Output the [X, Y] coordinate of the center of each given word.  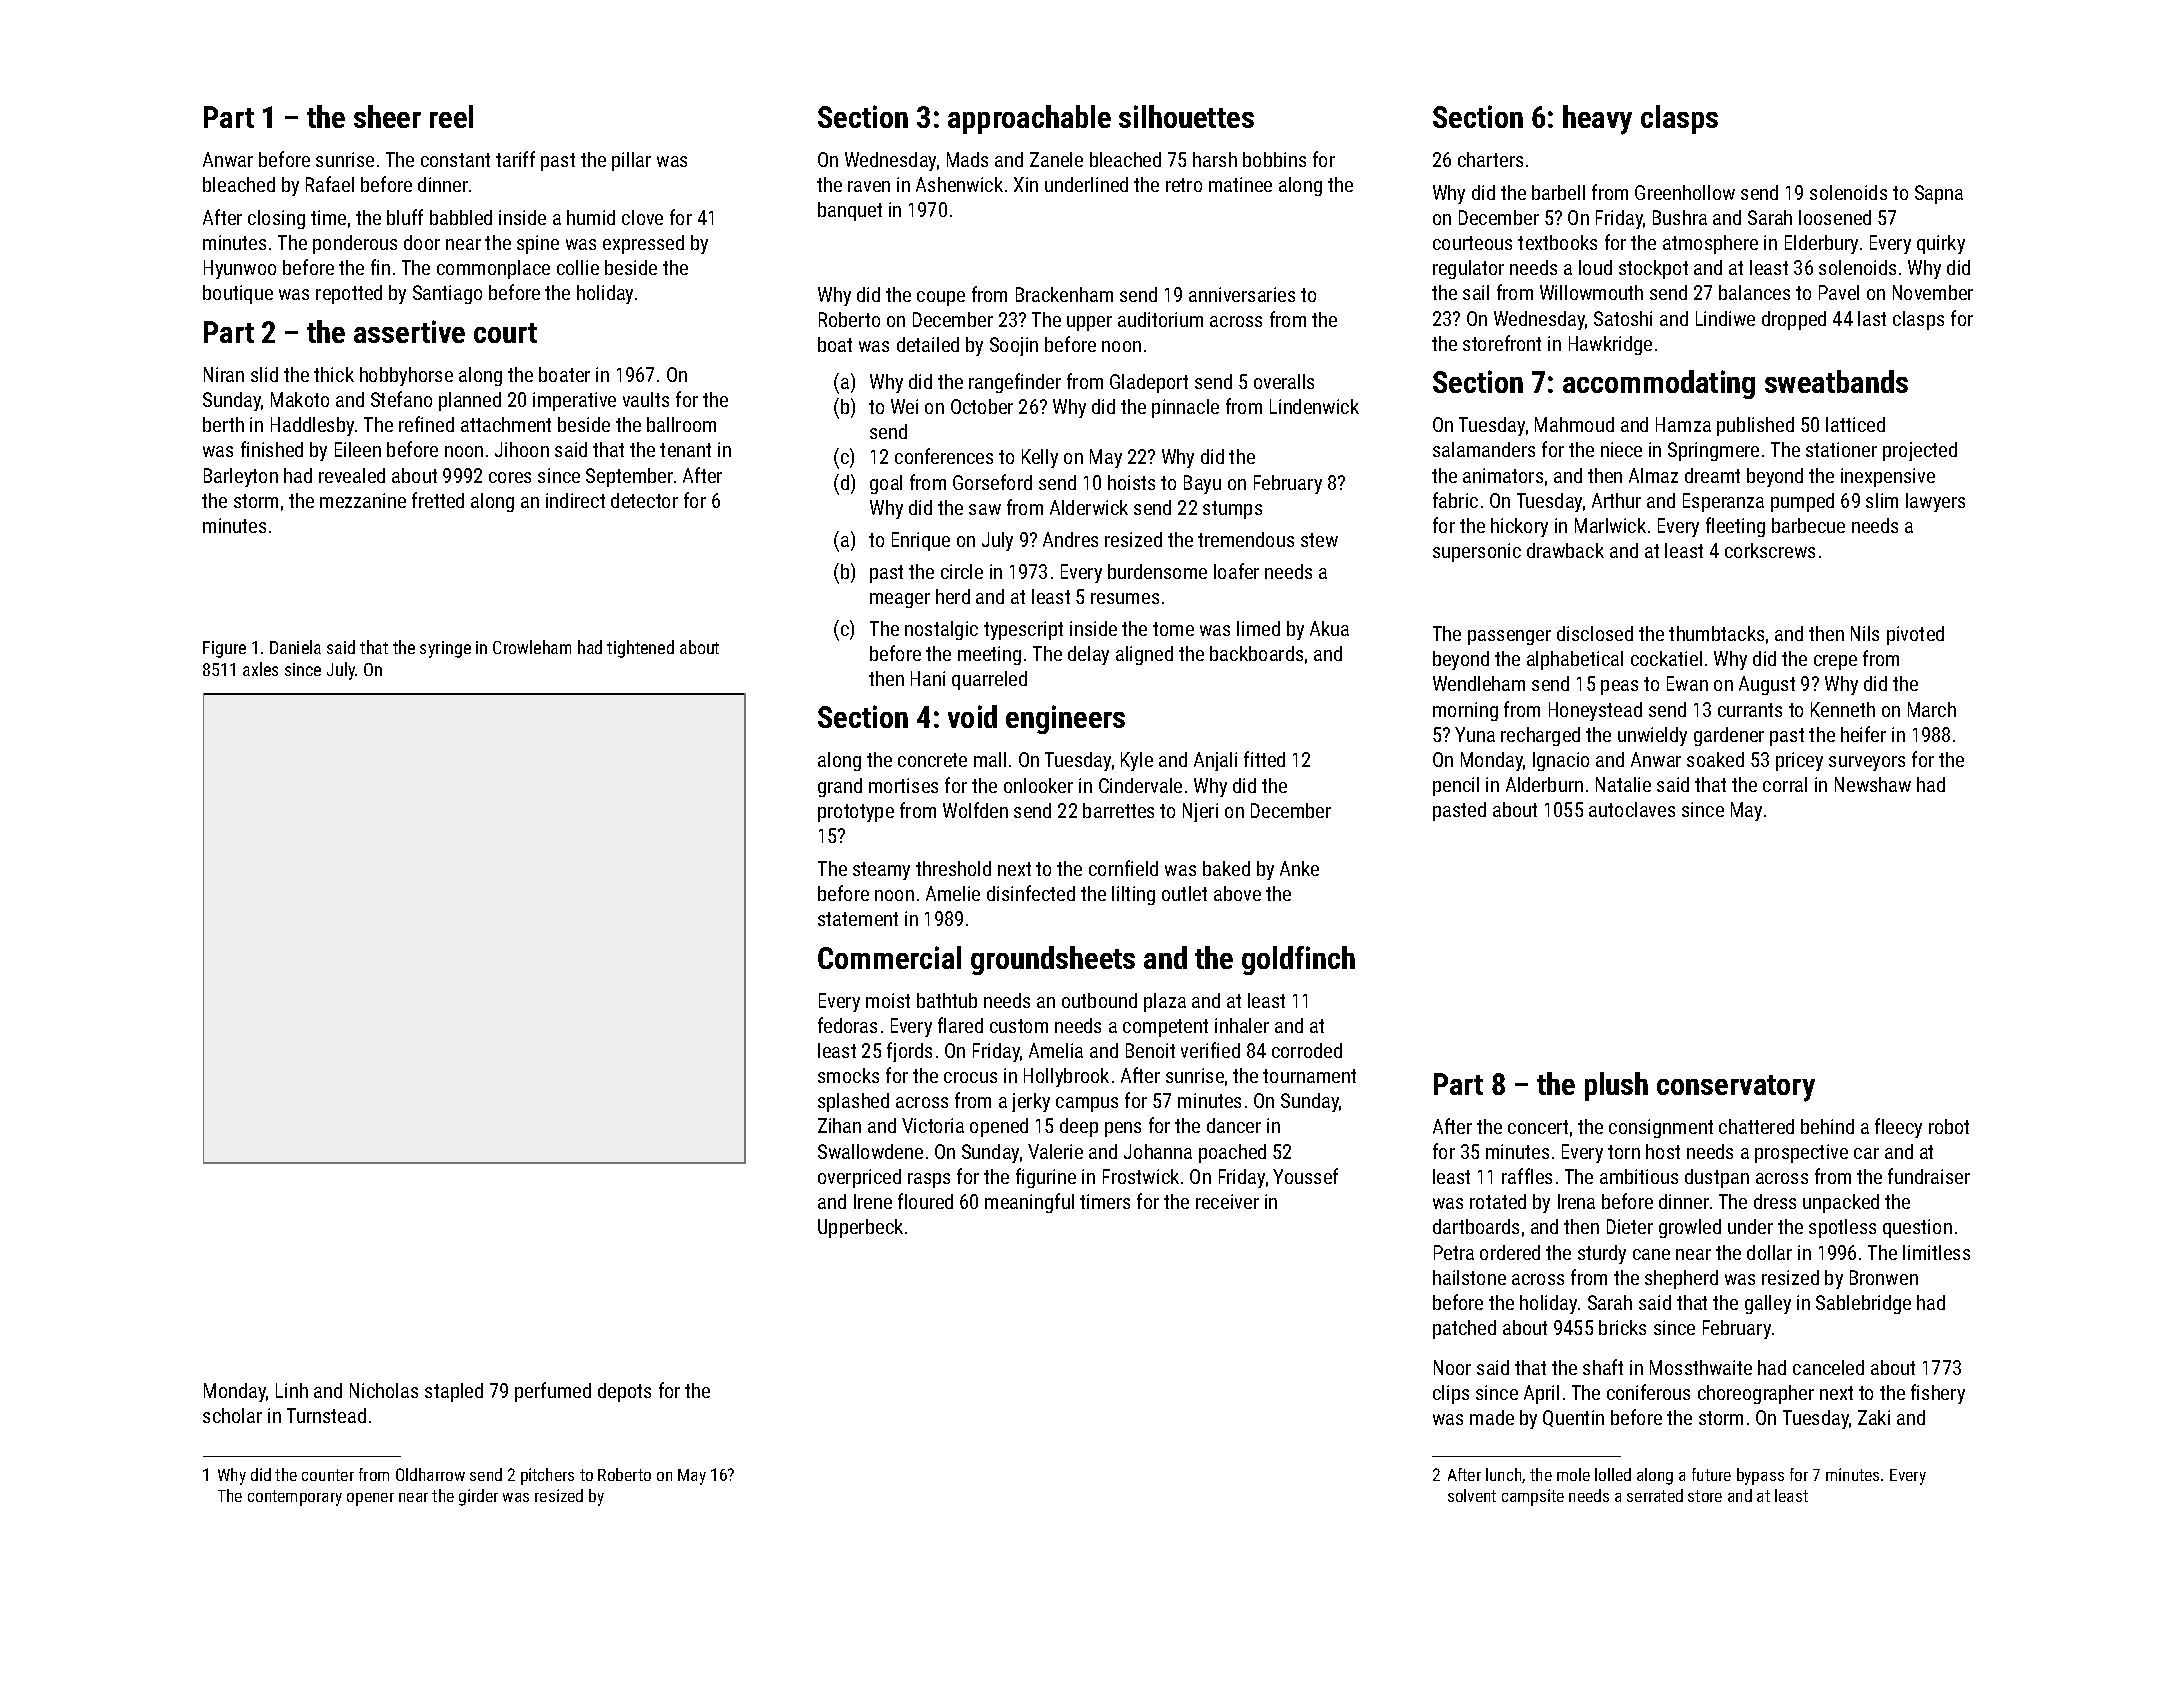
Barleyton [241, 477]
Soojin [1014, 346]
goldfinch [1298, 960]
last [1872, 318]
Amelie [953, 893]
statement [858, 919]
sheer [387, 116]
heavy [1597, 120]
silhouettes [1186, 116]
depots [624, 1392]
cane [1651, 1254]
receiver [1227, 1201]
